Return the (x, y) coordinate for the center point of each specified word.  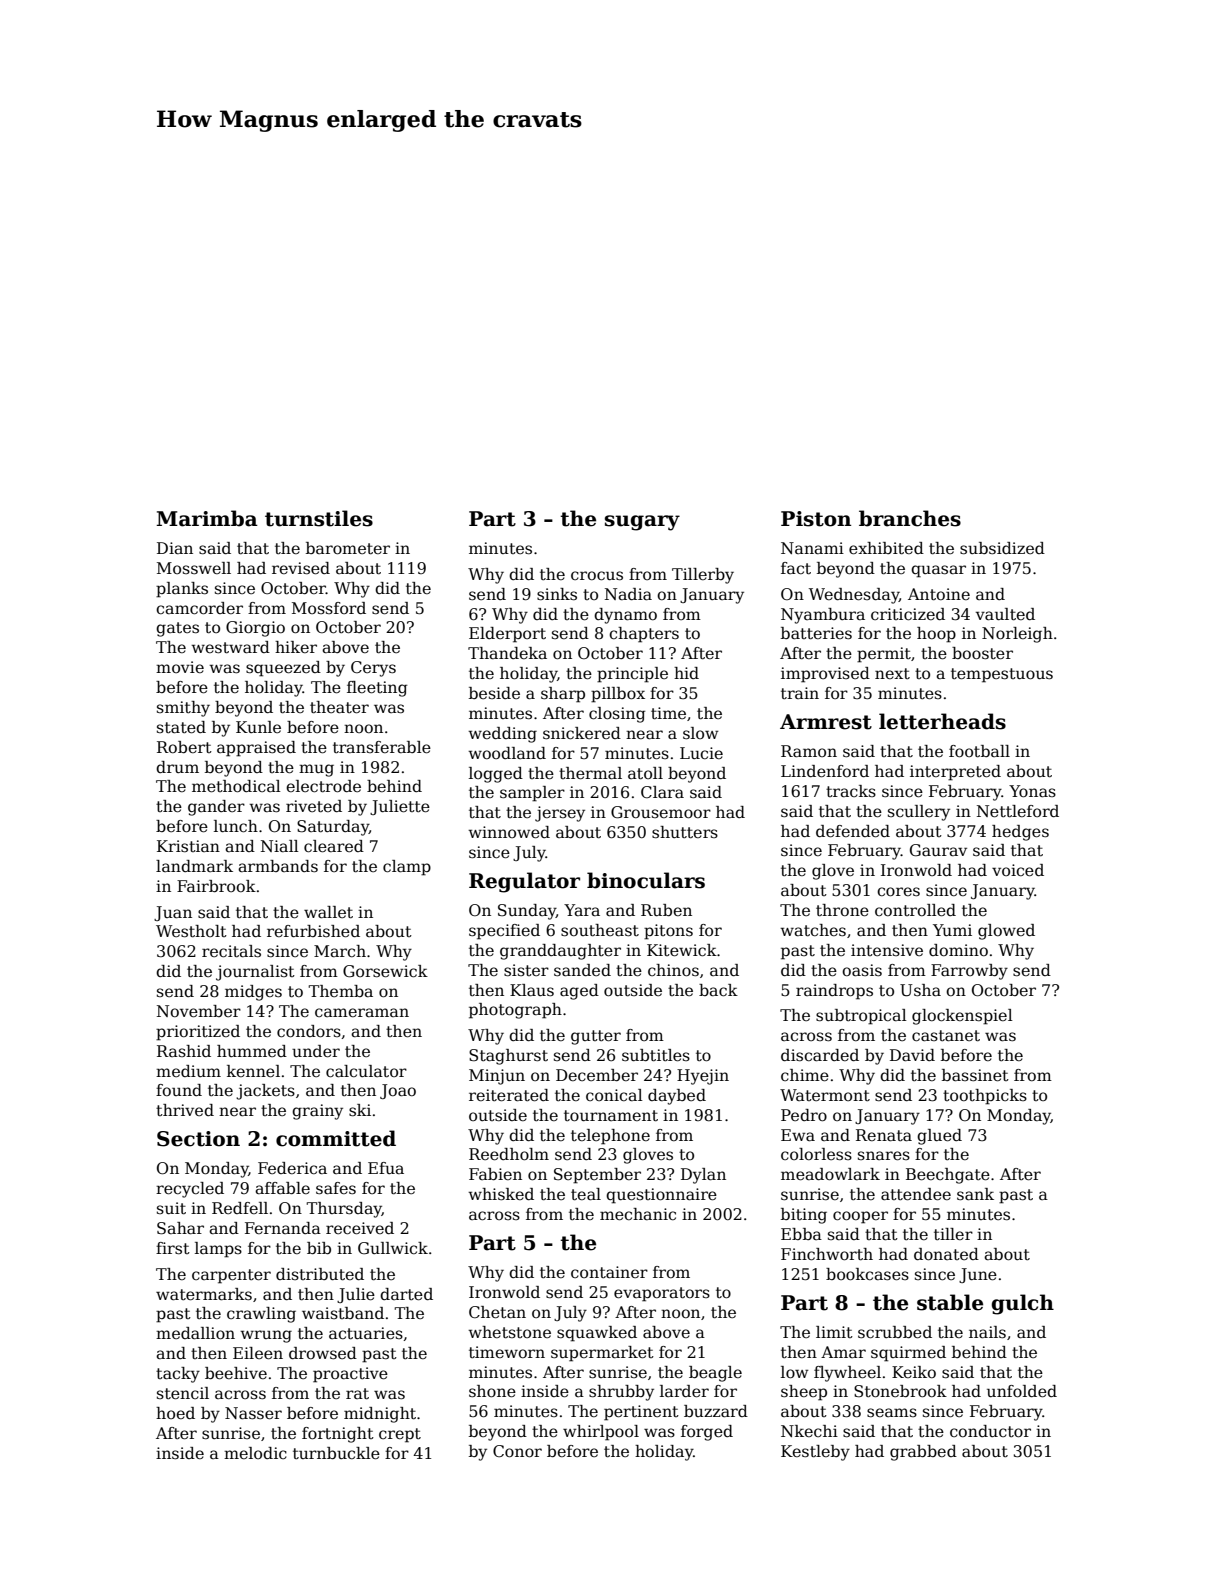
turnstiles (319, 518)
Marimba (207, 518)
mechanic (638, 1214)
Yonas (1032, 791)
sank (975, 1194)
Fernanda (283, 1228)
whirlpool (601, 1433)
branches (910, 518)
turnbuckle (336, 1453)
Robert (184, 747)
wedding (502, 735)
